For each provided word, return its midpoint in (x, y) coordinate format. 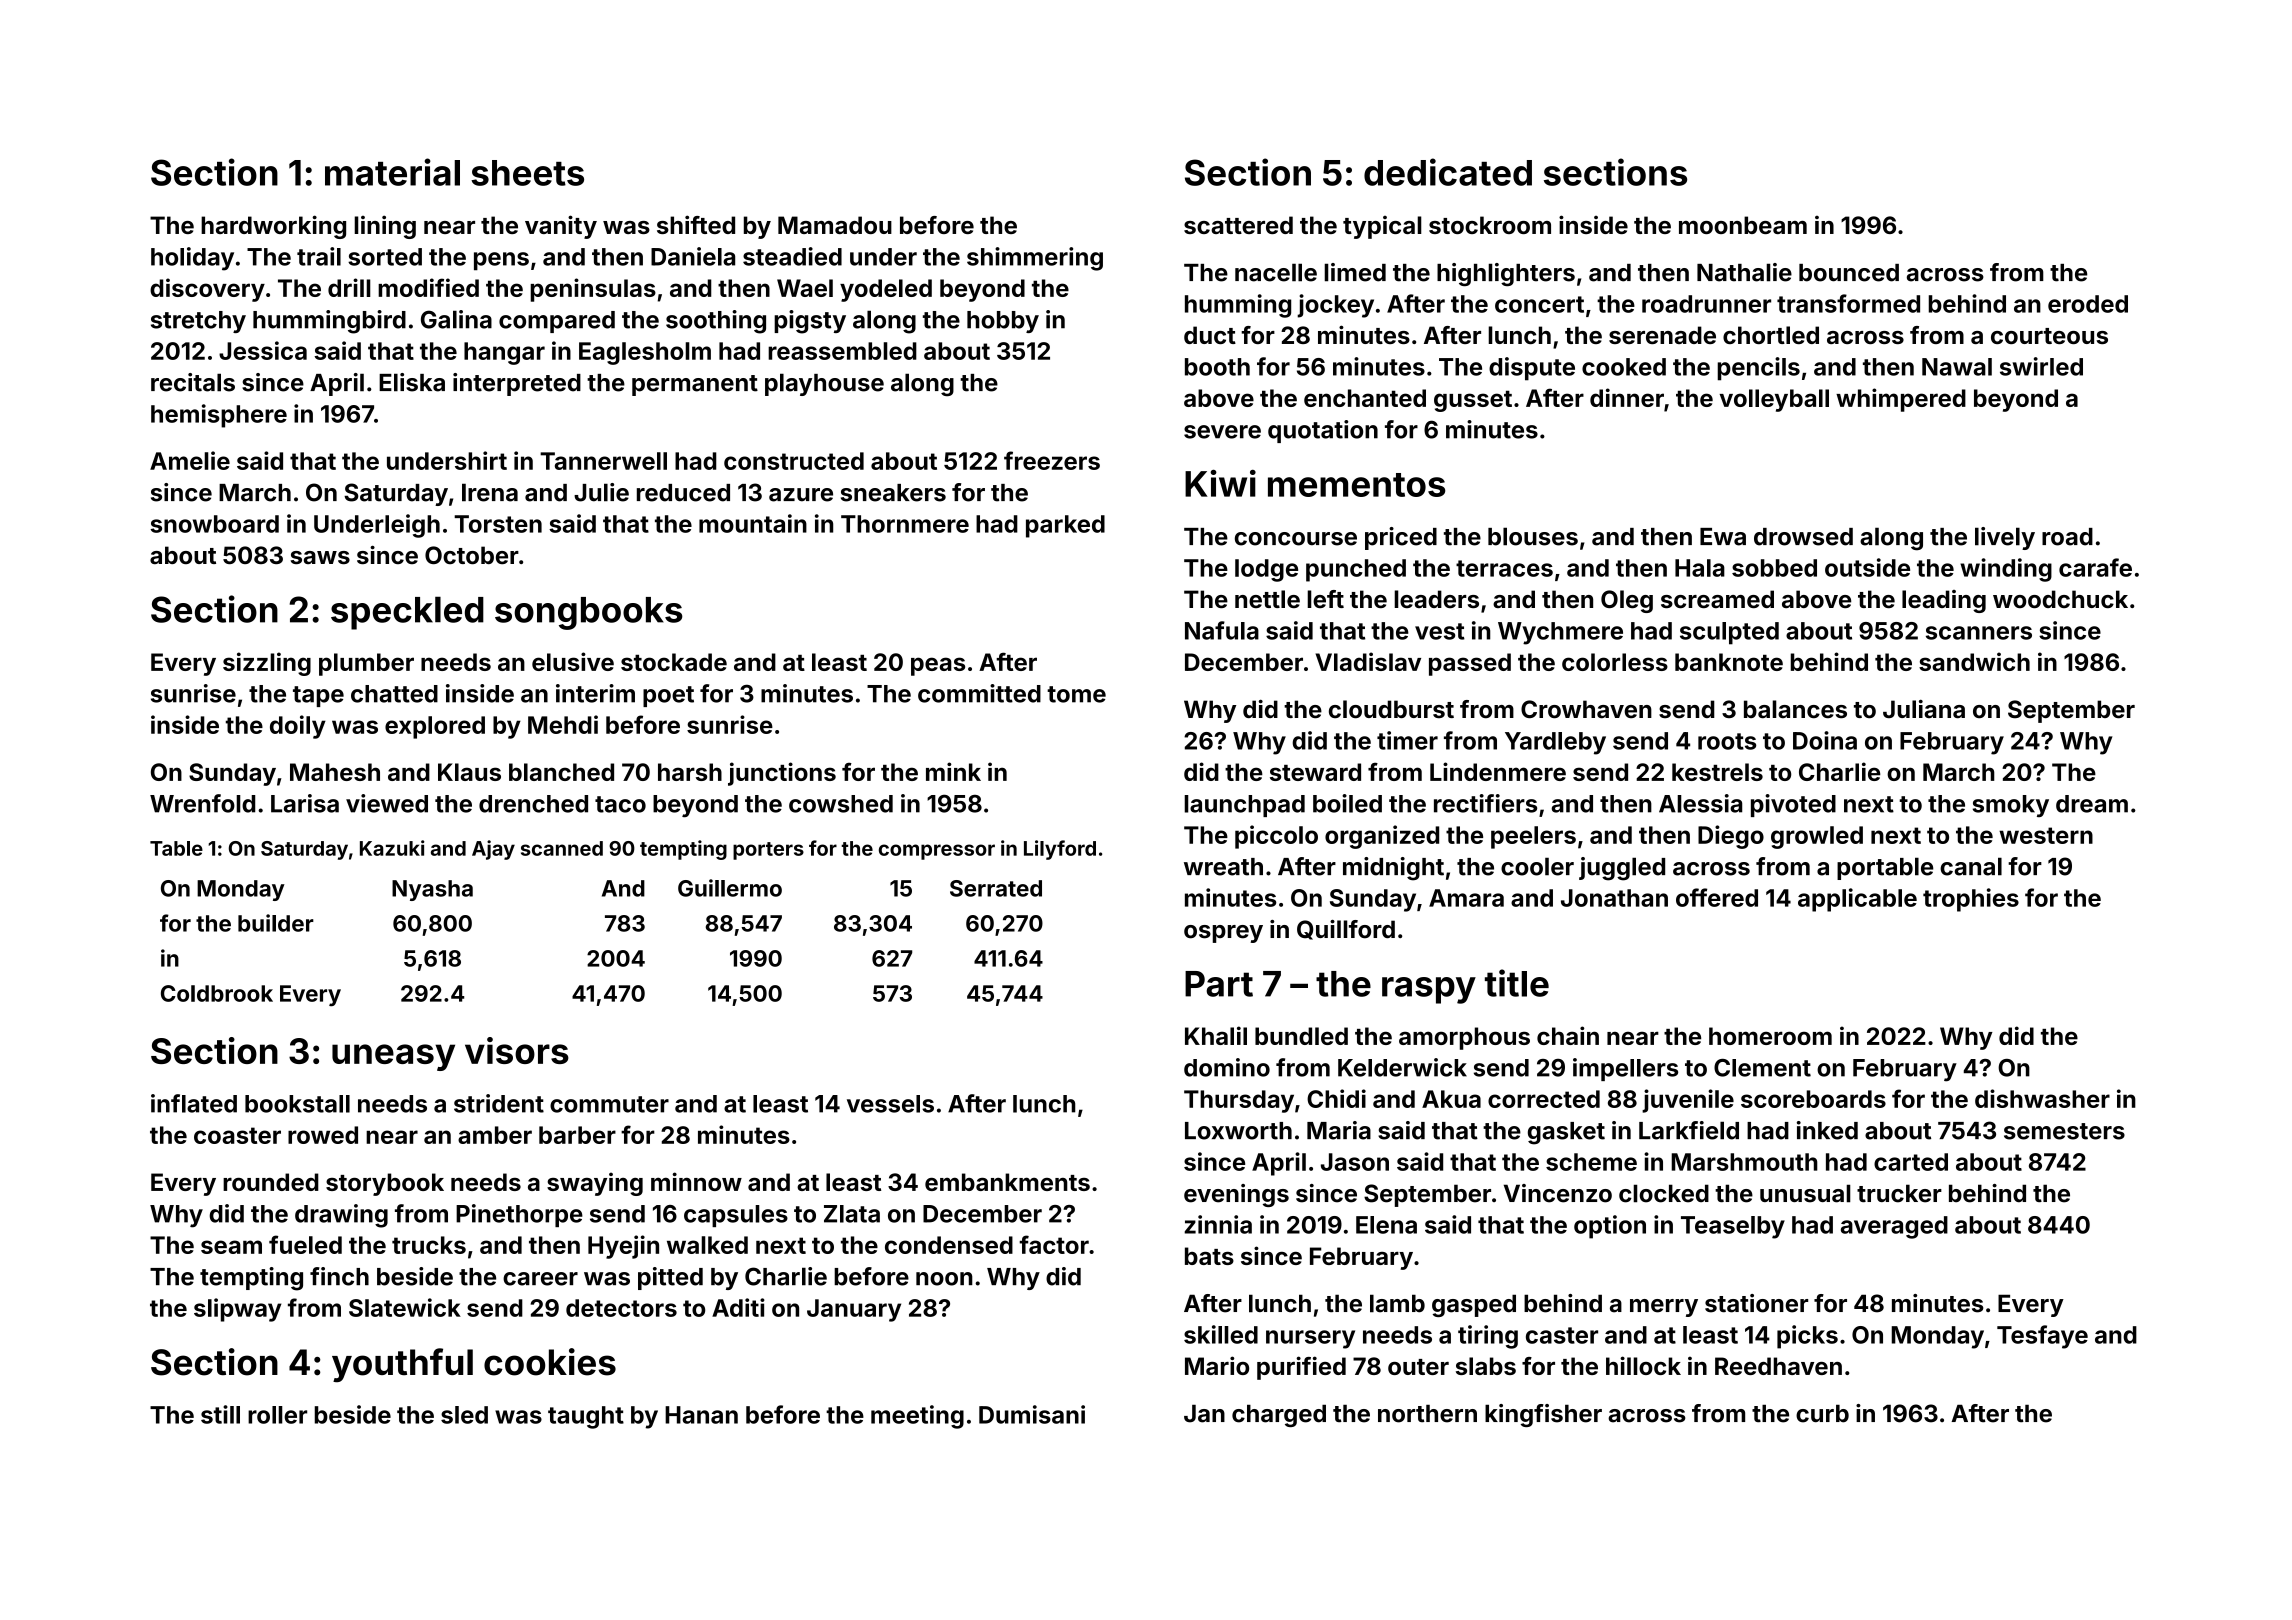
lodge (1266, 570)
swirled (2041, 366)
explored (435, 727)
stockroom (1490, 225)
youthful (402, 1365)
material (392, 172)
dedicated (1448, 172)
